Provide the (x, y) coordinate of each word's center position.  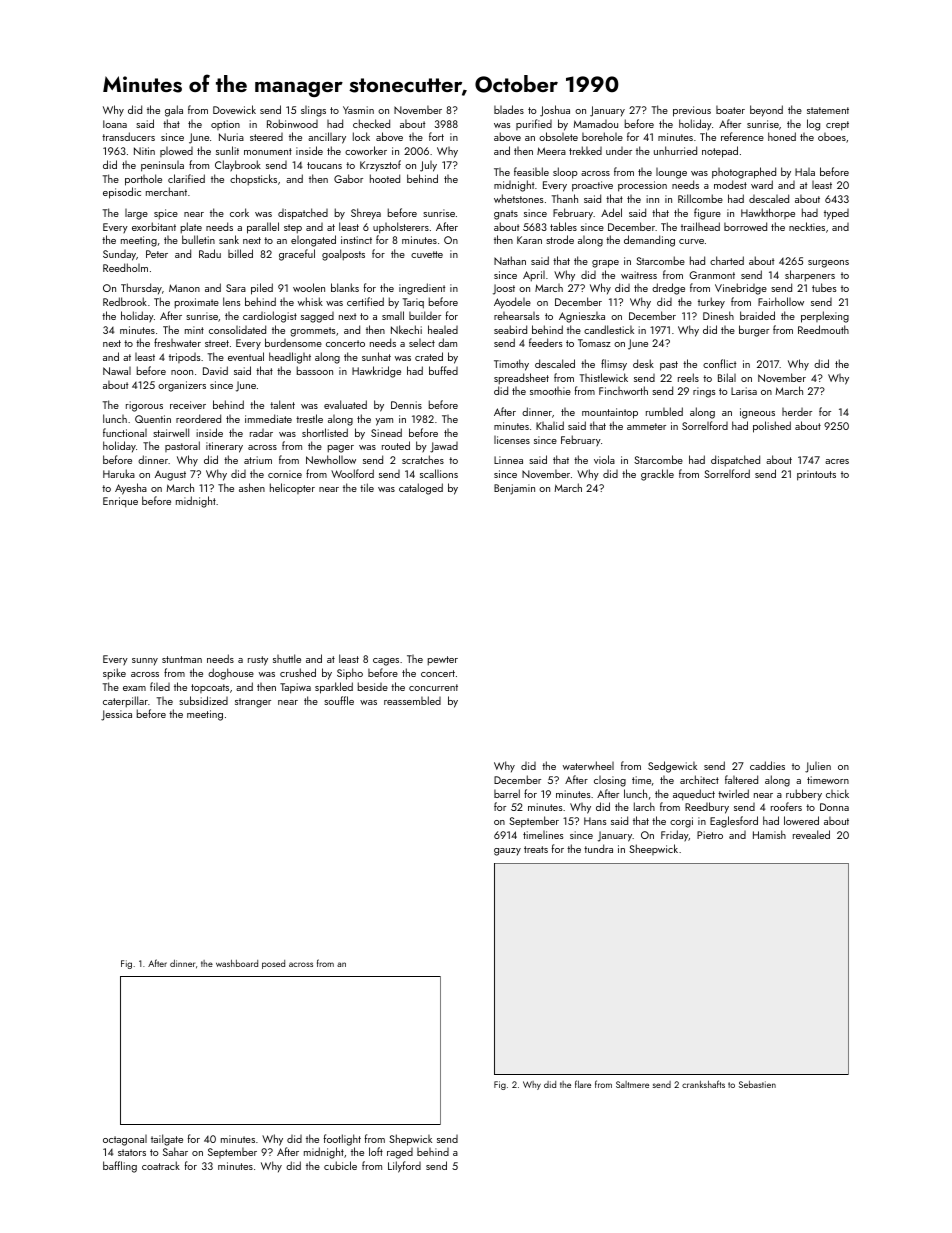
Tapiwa (295, 688)
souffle (339, 700)
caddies (767, 765)
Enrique (120, 502)
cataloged (421, 489)
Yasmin (358, 110)
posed (273, 964)
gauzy (507, 852)
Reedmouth (823, 329)
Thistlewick (604, 377)
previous (692, 111)
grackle (657, 475)
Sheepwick (653, 849)
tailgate (167, 1140)
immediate (268, 418)
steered (266, 137)
